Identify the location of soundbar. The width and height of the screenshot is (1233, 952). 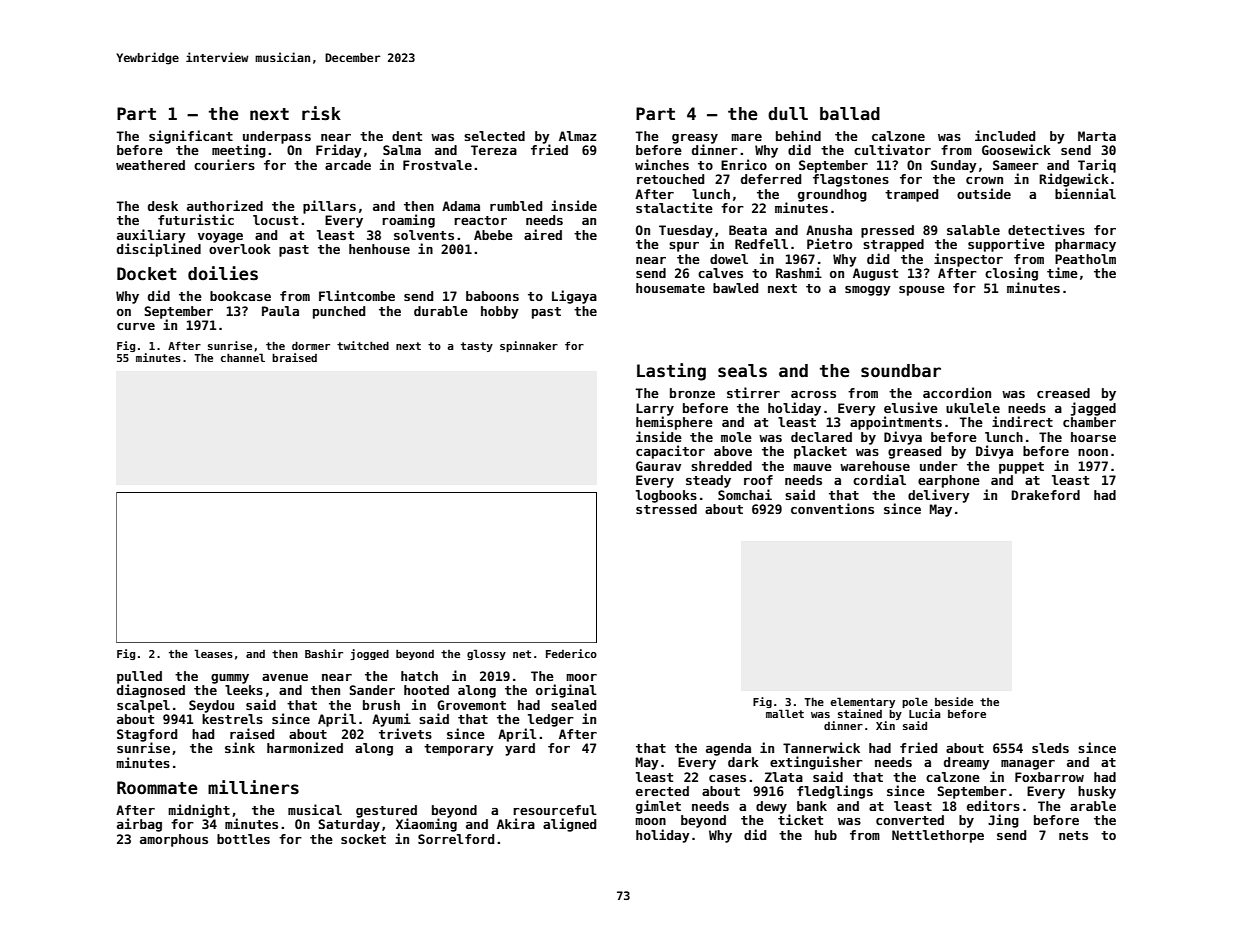
(901, 371).
